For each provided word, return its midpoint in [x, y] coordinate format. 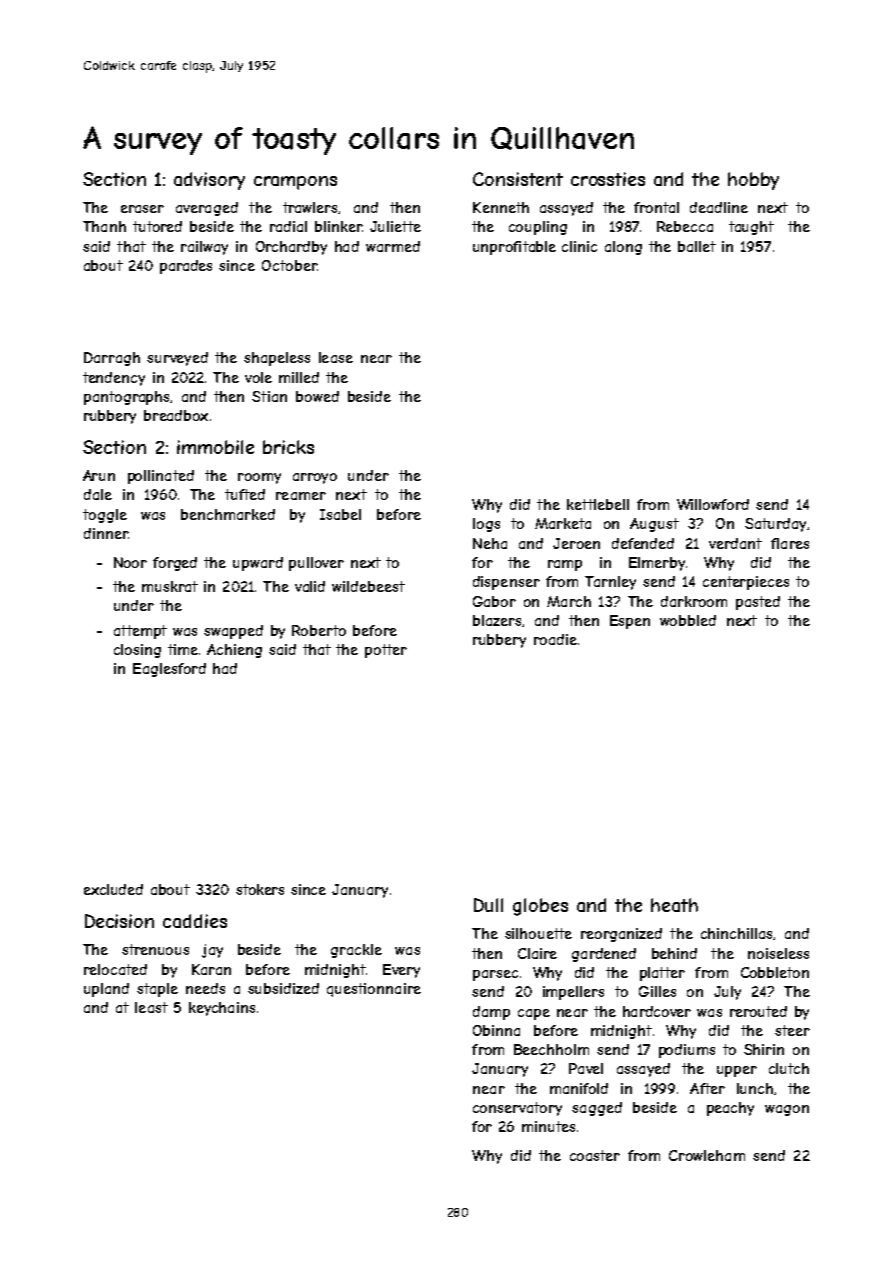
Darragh [112, 359]
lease [336, 357]
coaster [595, 1155]
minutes [548, 1126]
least [151, 1007]
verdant [735, 543]
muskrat [170, 586]
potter [386, 651]
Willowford [713, 504]
